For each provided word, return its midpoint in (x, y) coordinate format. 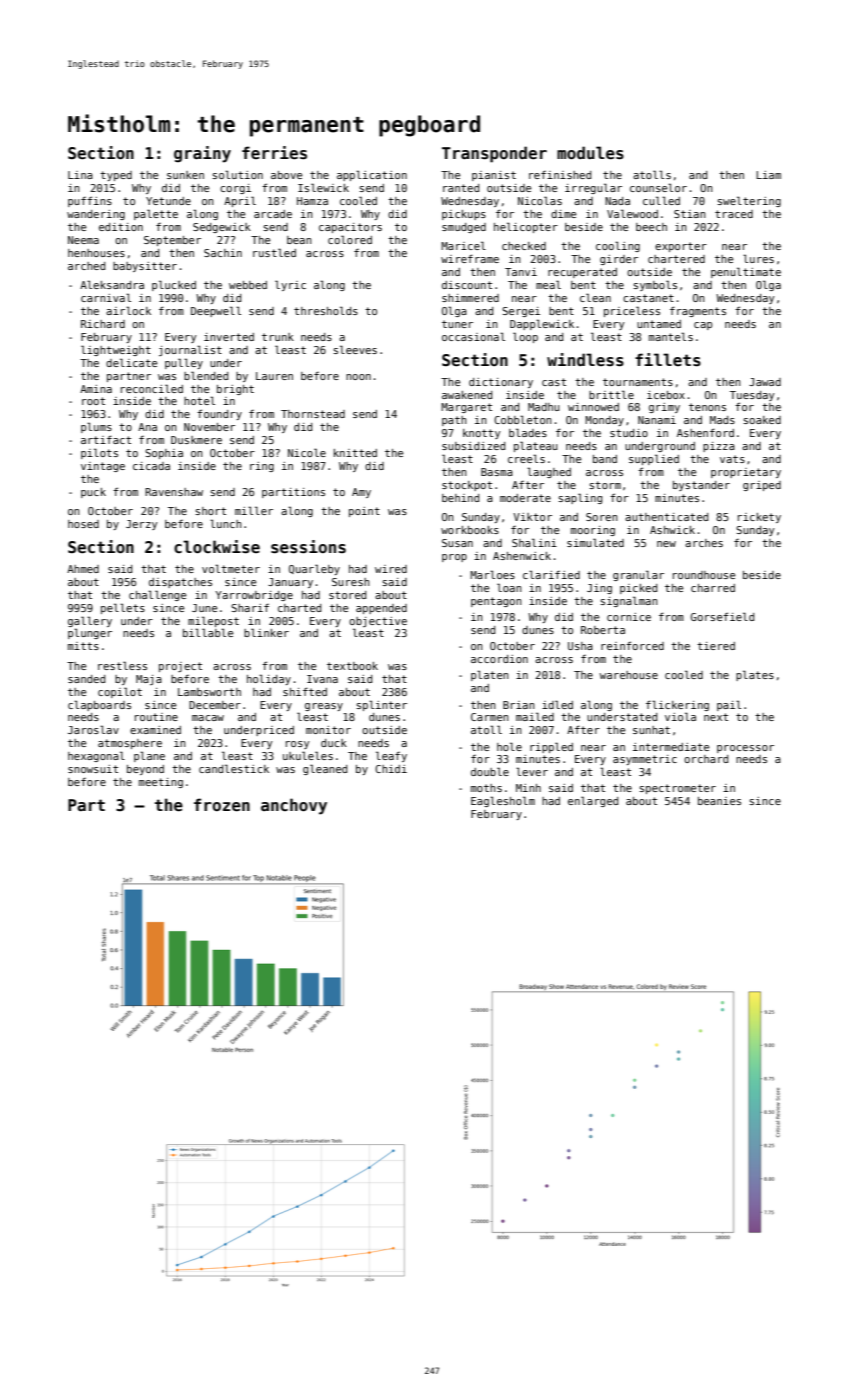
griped (762, 486)
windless (585, 360)
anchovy (294, 806)
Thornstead (313, 414)
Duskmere (196, 440)
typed (116, 176)
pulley (184, 363)
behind (460, 498)
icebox (666, 395)
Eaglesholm (503, 801)
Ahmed (83, 569)
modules (590, 153)
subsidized (473, 446)
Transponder (494, 154)
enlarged (593, 801)
